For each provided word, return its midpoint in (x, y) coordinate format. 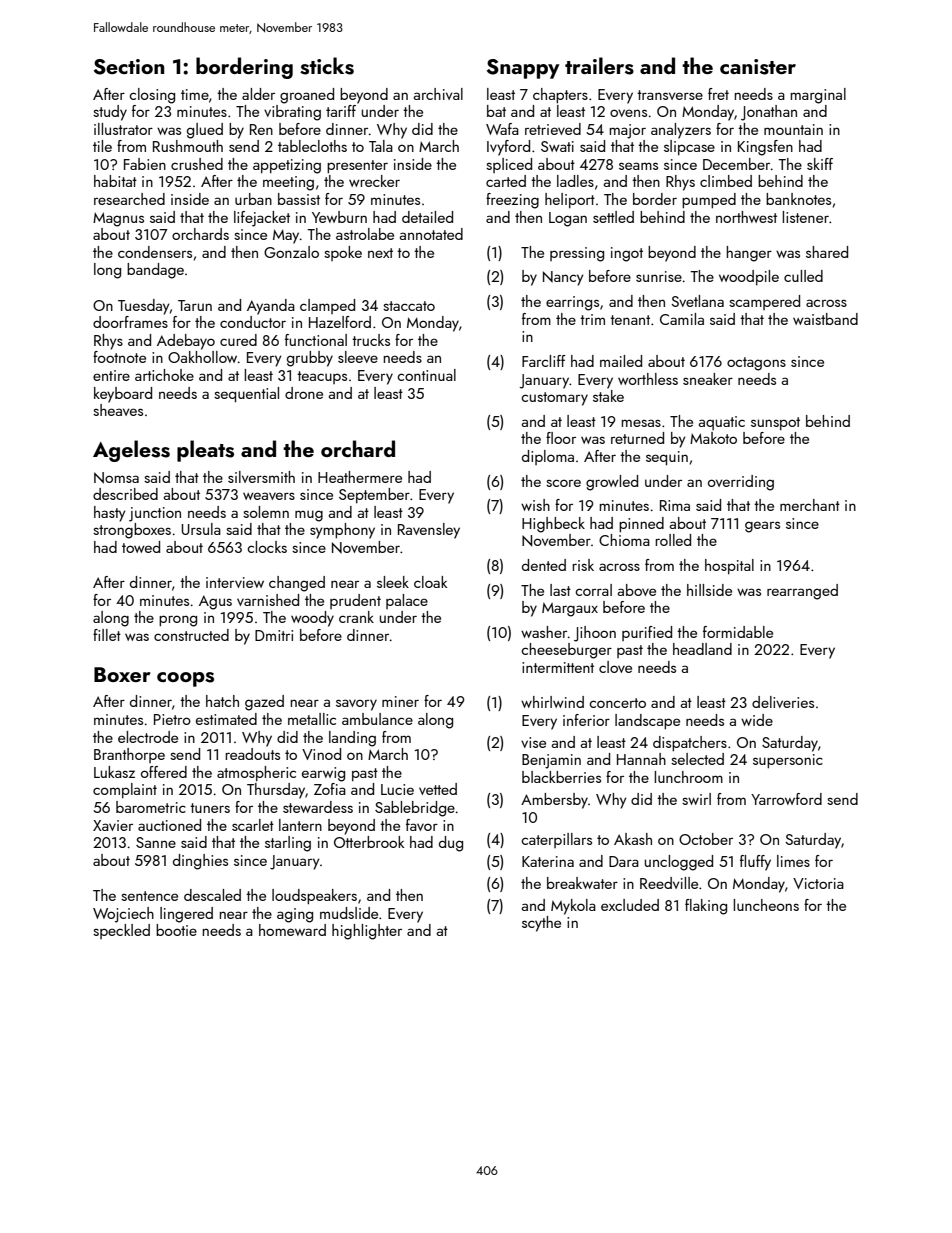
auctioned (169, 825)
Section (129, 67)
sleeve (358, 357)
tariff (341, 111)
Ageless (131, 451)
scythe (541, 924)
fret (718, 94)
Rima (675, 505)
